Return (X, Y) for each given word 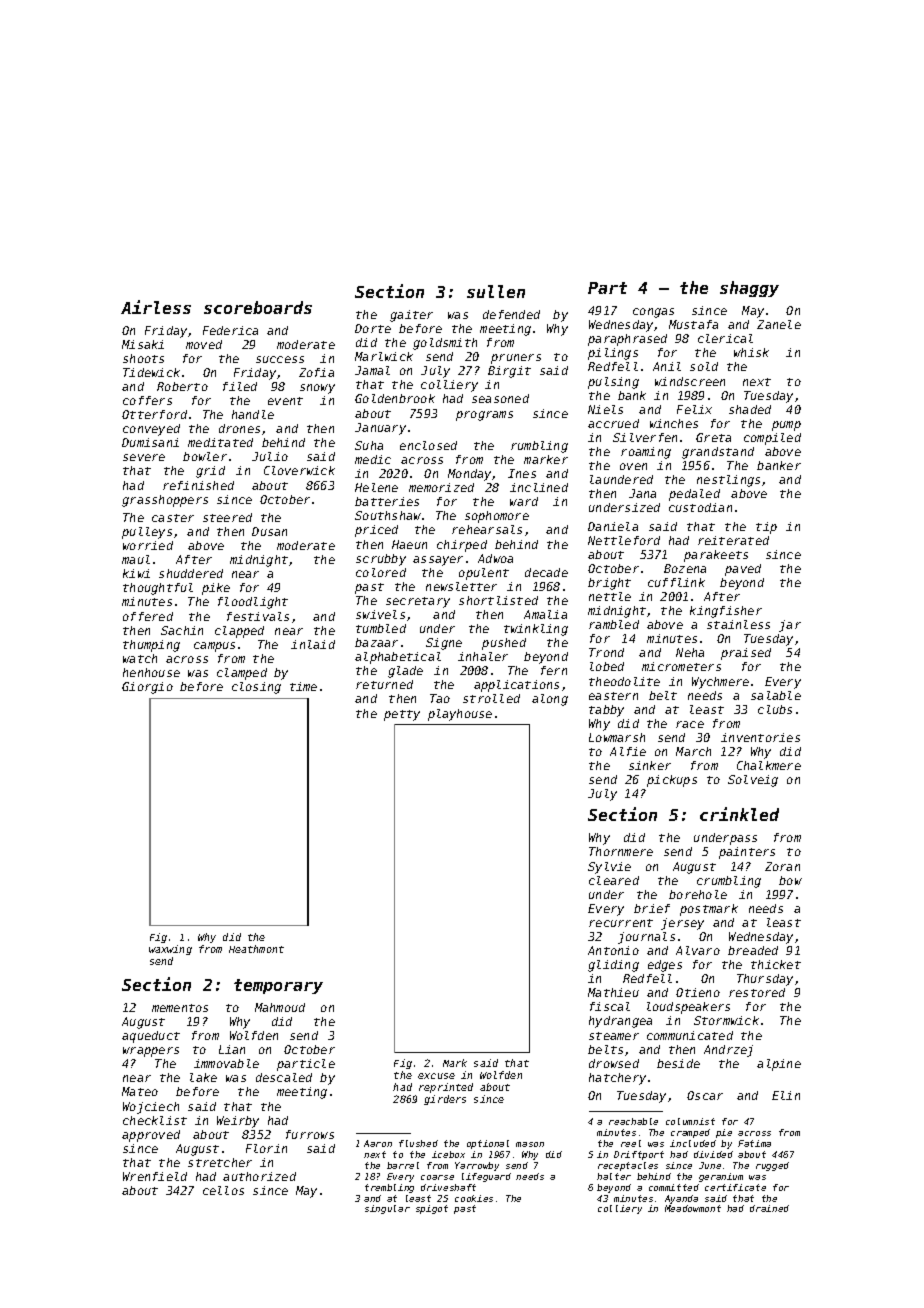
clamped (242, 674)
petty (402, 715)
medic (373, 459)
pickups (672, 781)
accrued (613, 423)
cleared (614, 880)
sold (704, 366)
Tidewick (151, 372)
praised (746, 654)
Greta (713, 437)
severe (144, 457)
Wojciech (151, 1108)
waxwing (170, 950)
